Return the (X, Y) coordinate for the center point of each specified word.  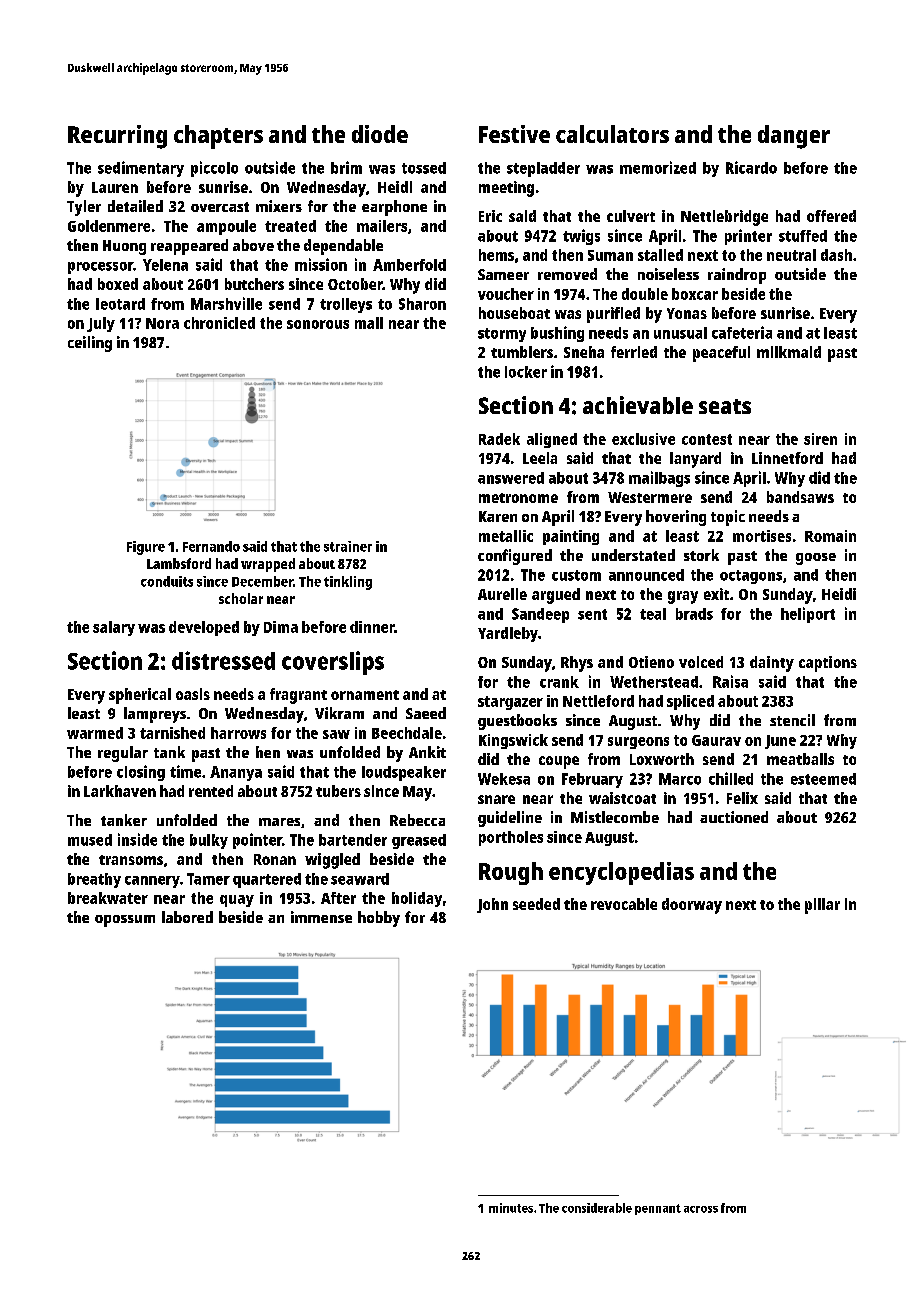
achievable (638, 405)
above (253, 245)
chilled (731, 778)
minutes (511, 1208)
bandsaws (800, 497)
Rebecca (417, 820)
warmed (95, 733)
